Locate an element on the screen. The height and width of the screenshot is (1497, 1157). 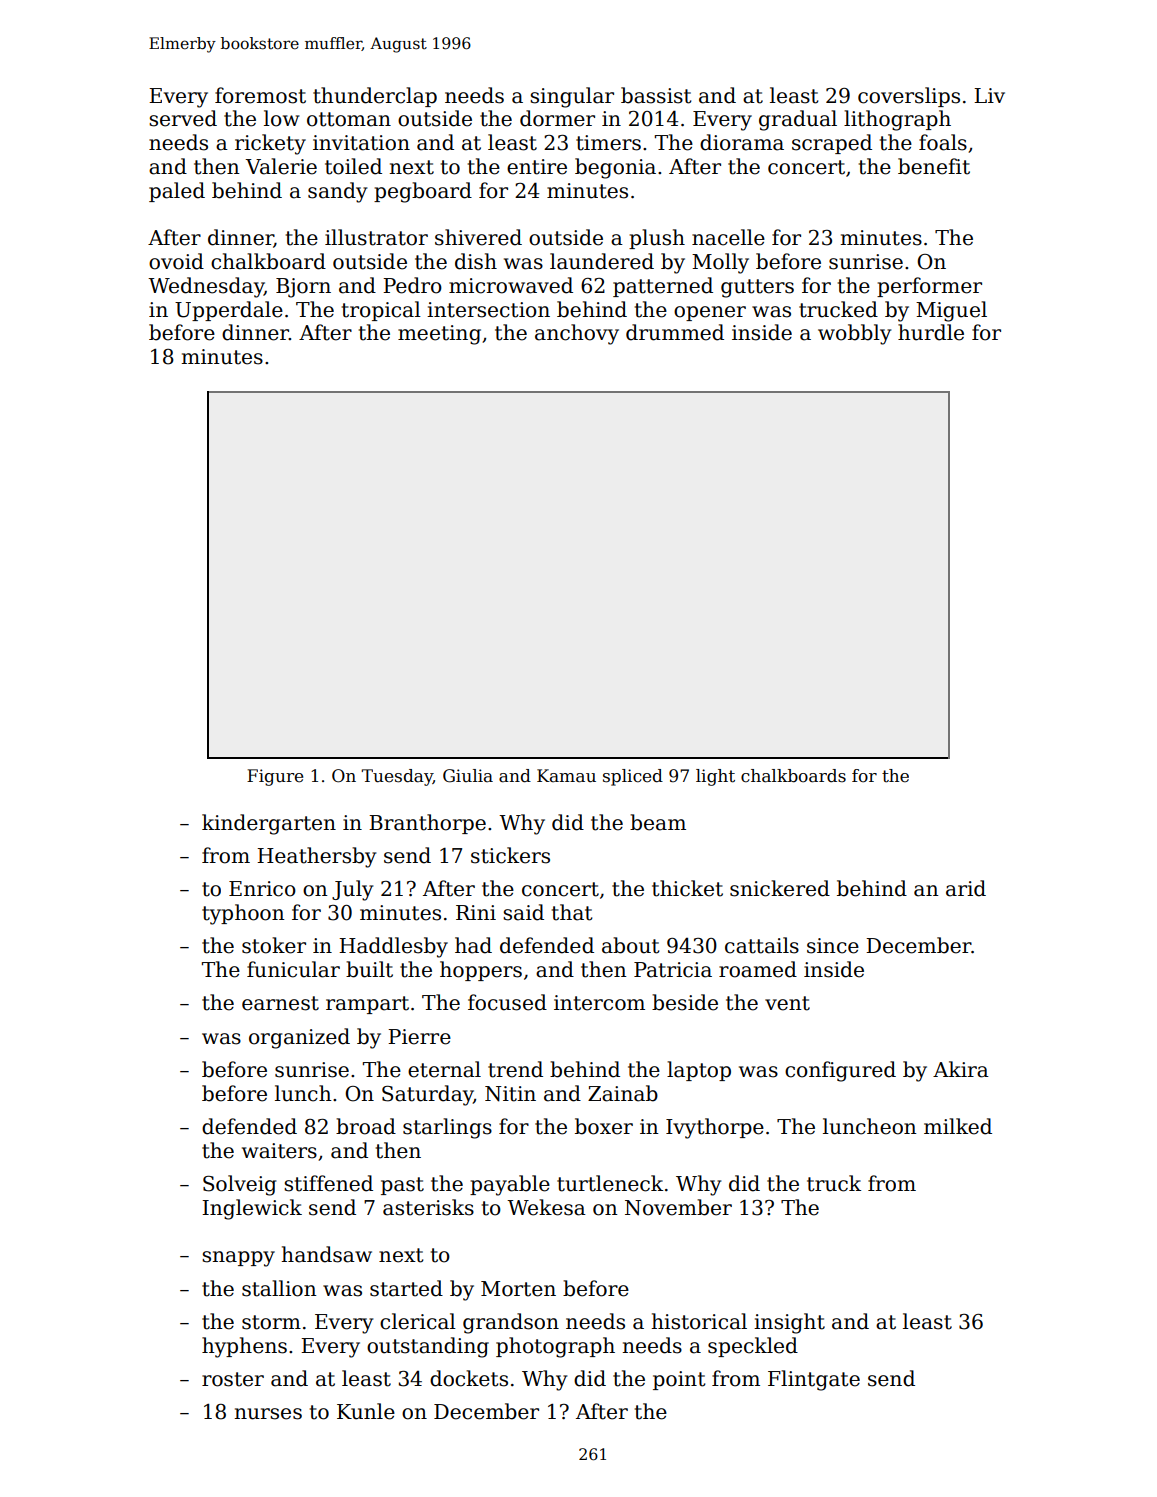
anchovy is located at coordinates (577, 334).
